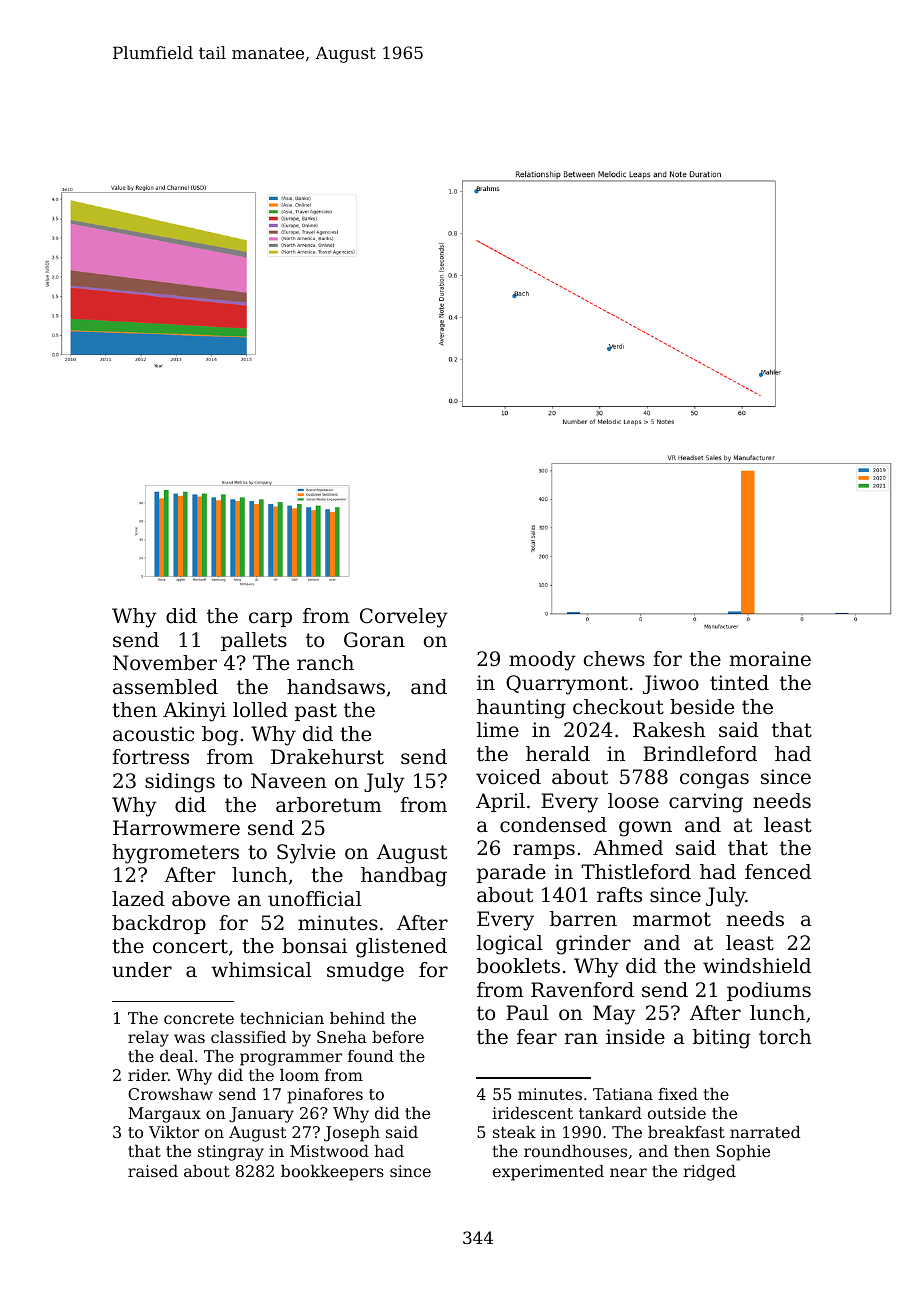 Image resolution: width=924 pixels, height=1311 pixels. I want to click on fenced, so click(778, 872).
